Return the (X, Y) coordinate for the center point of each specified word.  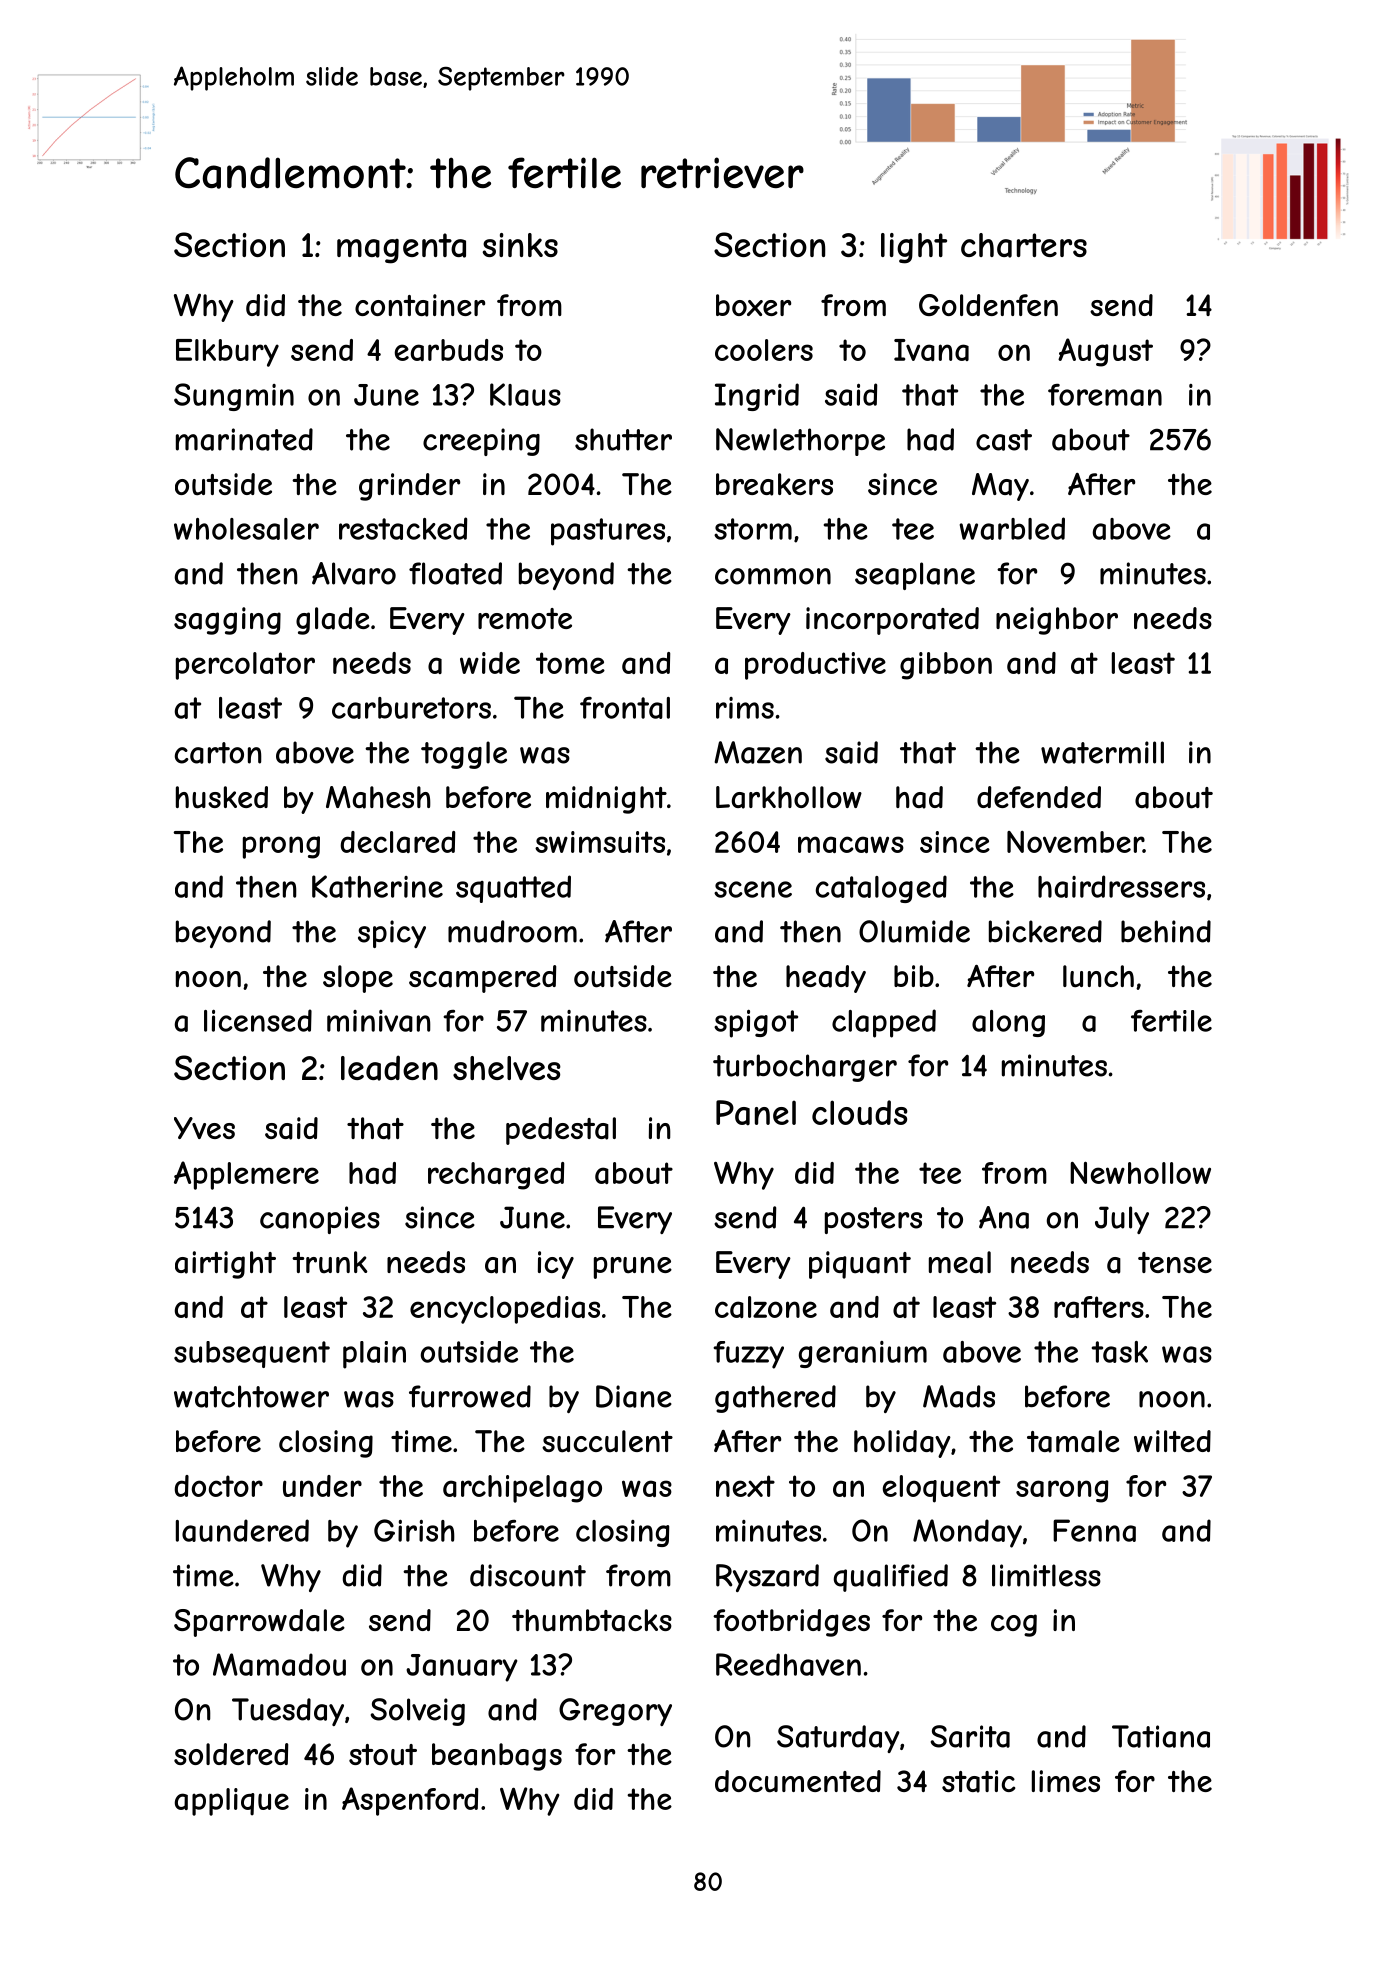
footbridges (791, 1623)
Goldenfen (988, 305)
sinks (520, 245)
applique (232, 1802)
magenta (401, 248)
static (978, 1781)
